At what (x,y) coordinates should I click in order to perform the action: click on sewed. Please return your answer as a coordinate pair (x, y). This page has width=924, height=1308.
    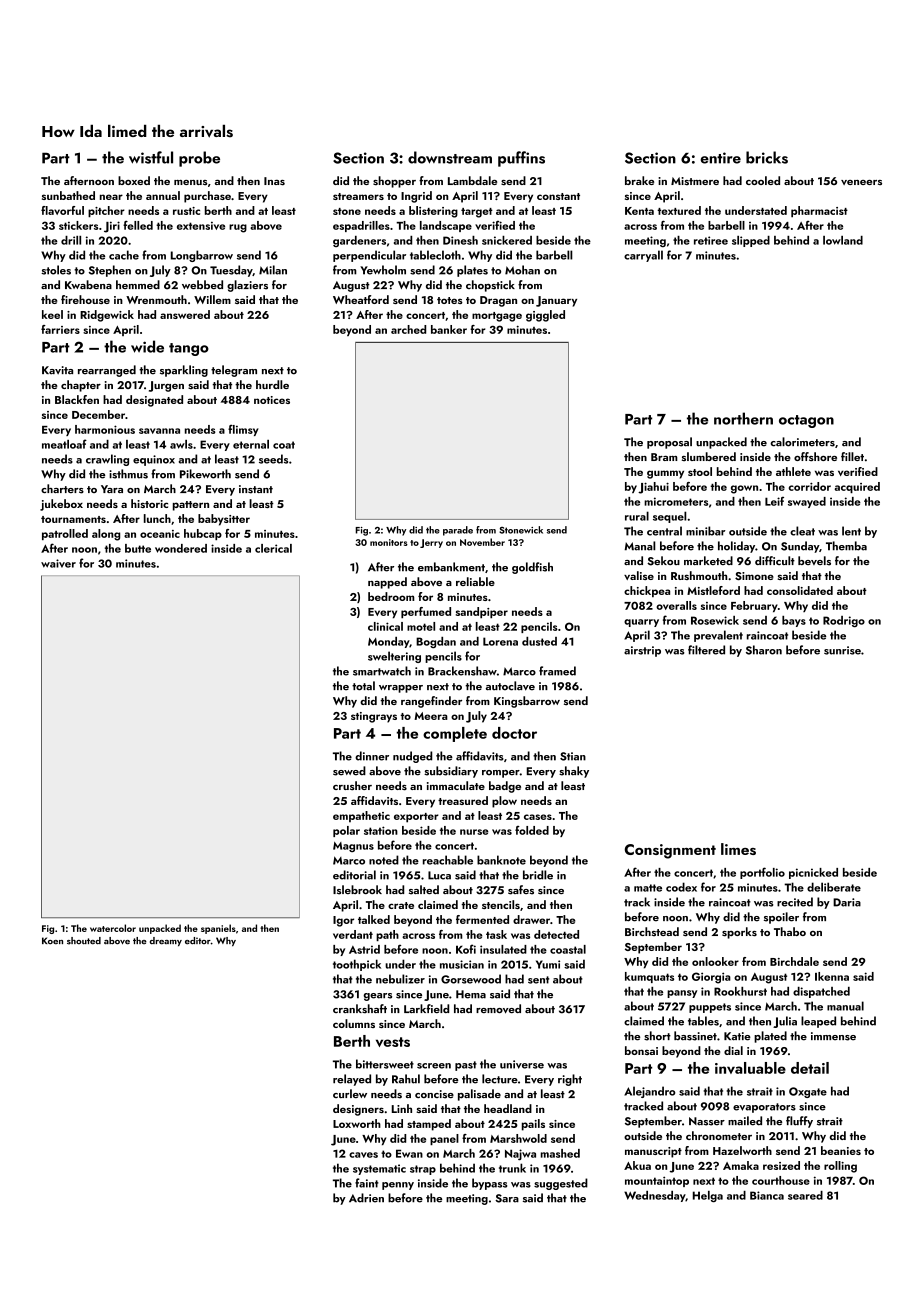
    Looking at the image, I should click on (349, 771).
